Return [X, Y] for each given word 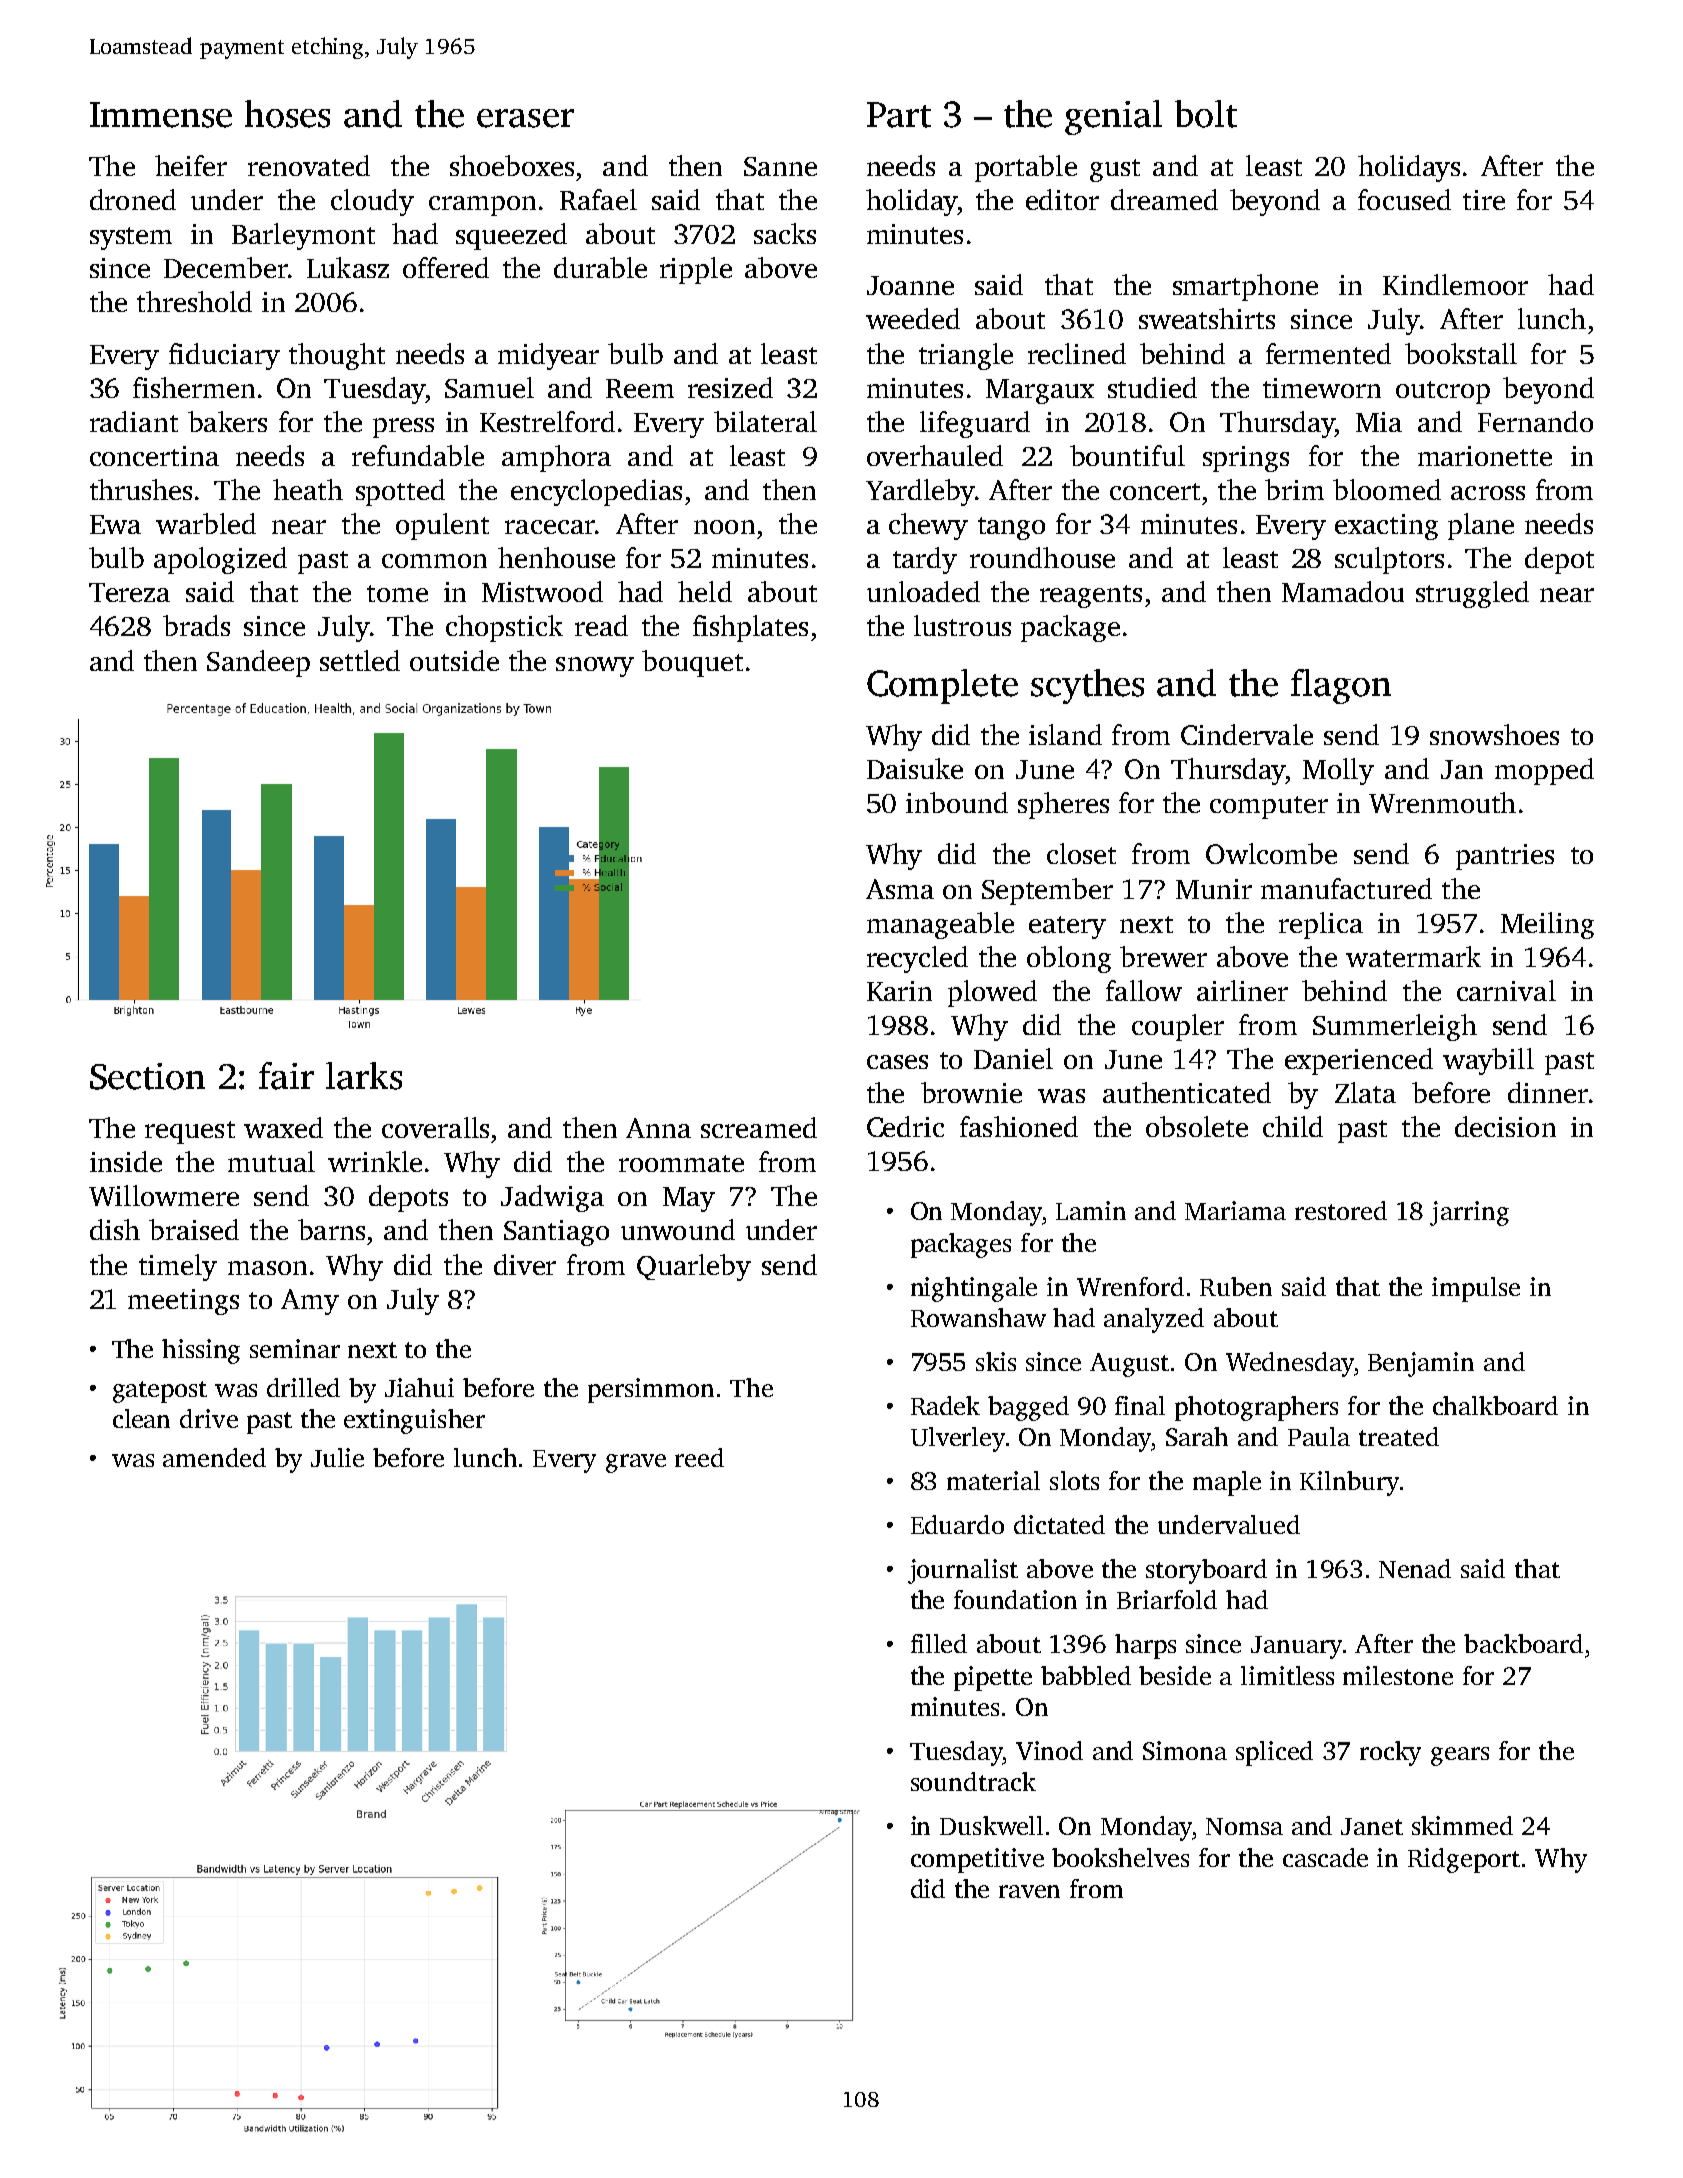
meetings [183, 1302]
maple [1227, 1483]
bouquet [692, 663]
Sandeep [258, 663]
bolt [1206, 114]
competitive [977, 1860]
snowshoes [1494, 734]
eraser [525, 118]
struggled [1472, 594]
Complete [942, 686]
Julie [337, 1457]
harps [1145, 1646]
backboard [1523, 1643]
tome [397, 593]
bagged [1028, 1408]
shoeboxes [512, 165]
